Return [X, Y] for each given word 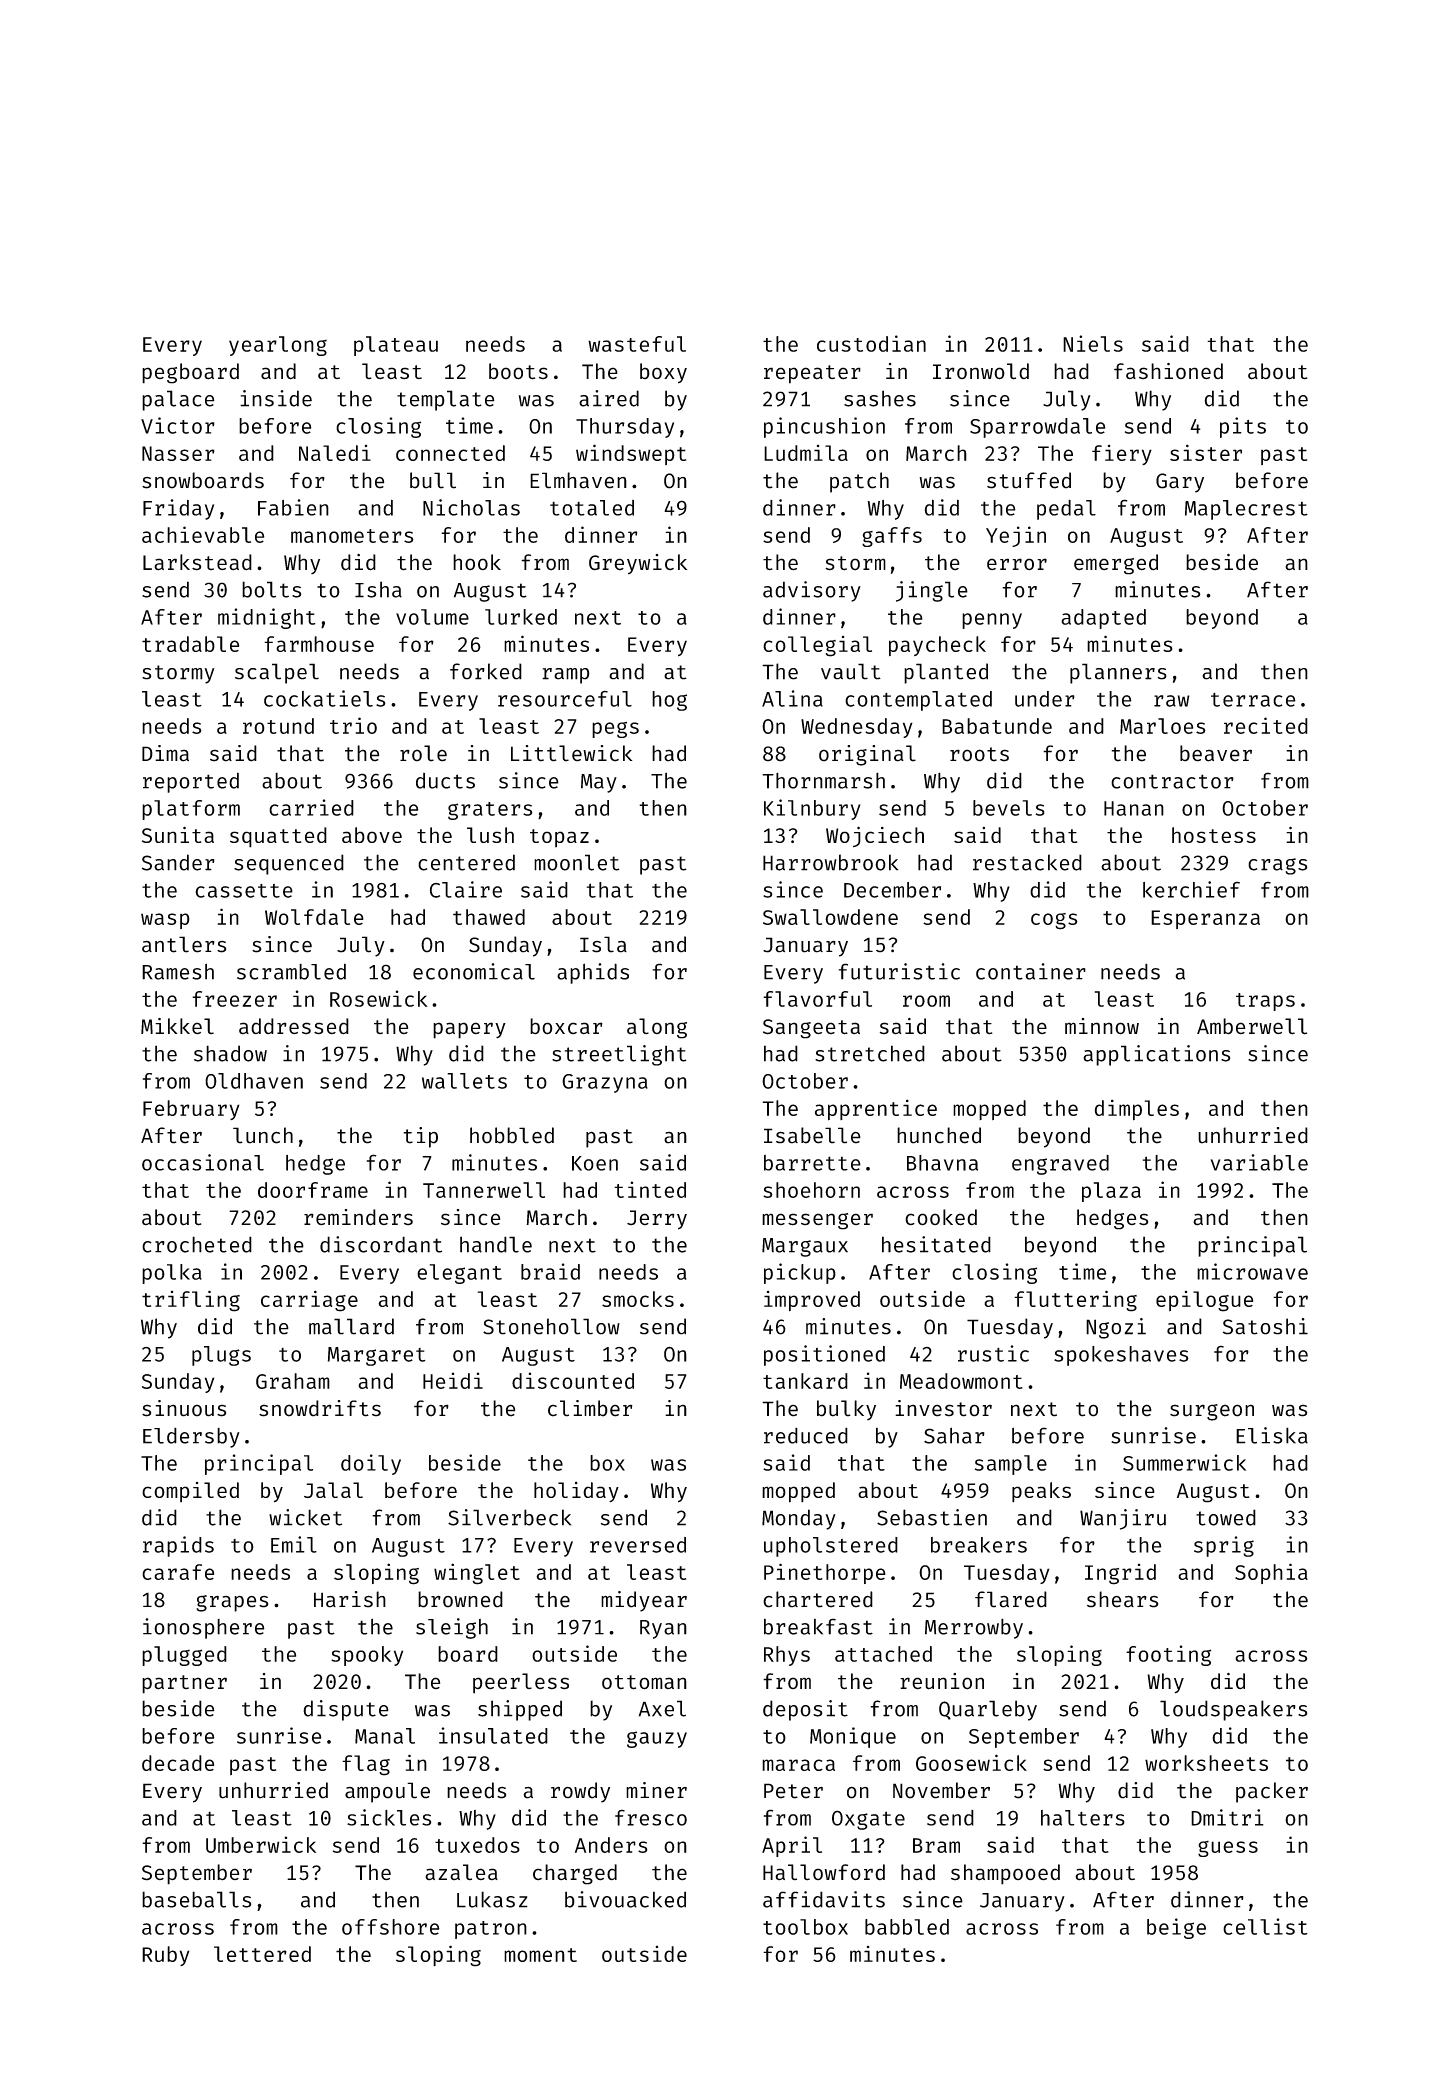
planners [1118, 673]
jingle [932, 591]
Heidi [453, 1380]
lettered [262, 1954]
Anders [611, 1845]
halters [1083, 1818]
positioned [824, 1355]
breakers [979, 1545]
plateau [396, 346]
